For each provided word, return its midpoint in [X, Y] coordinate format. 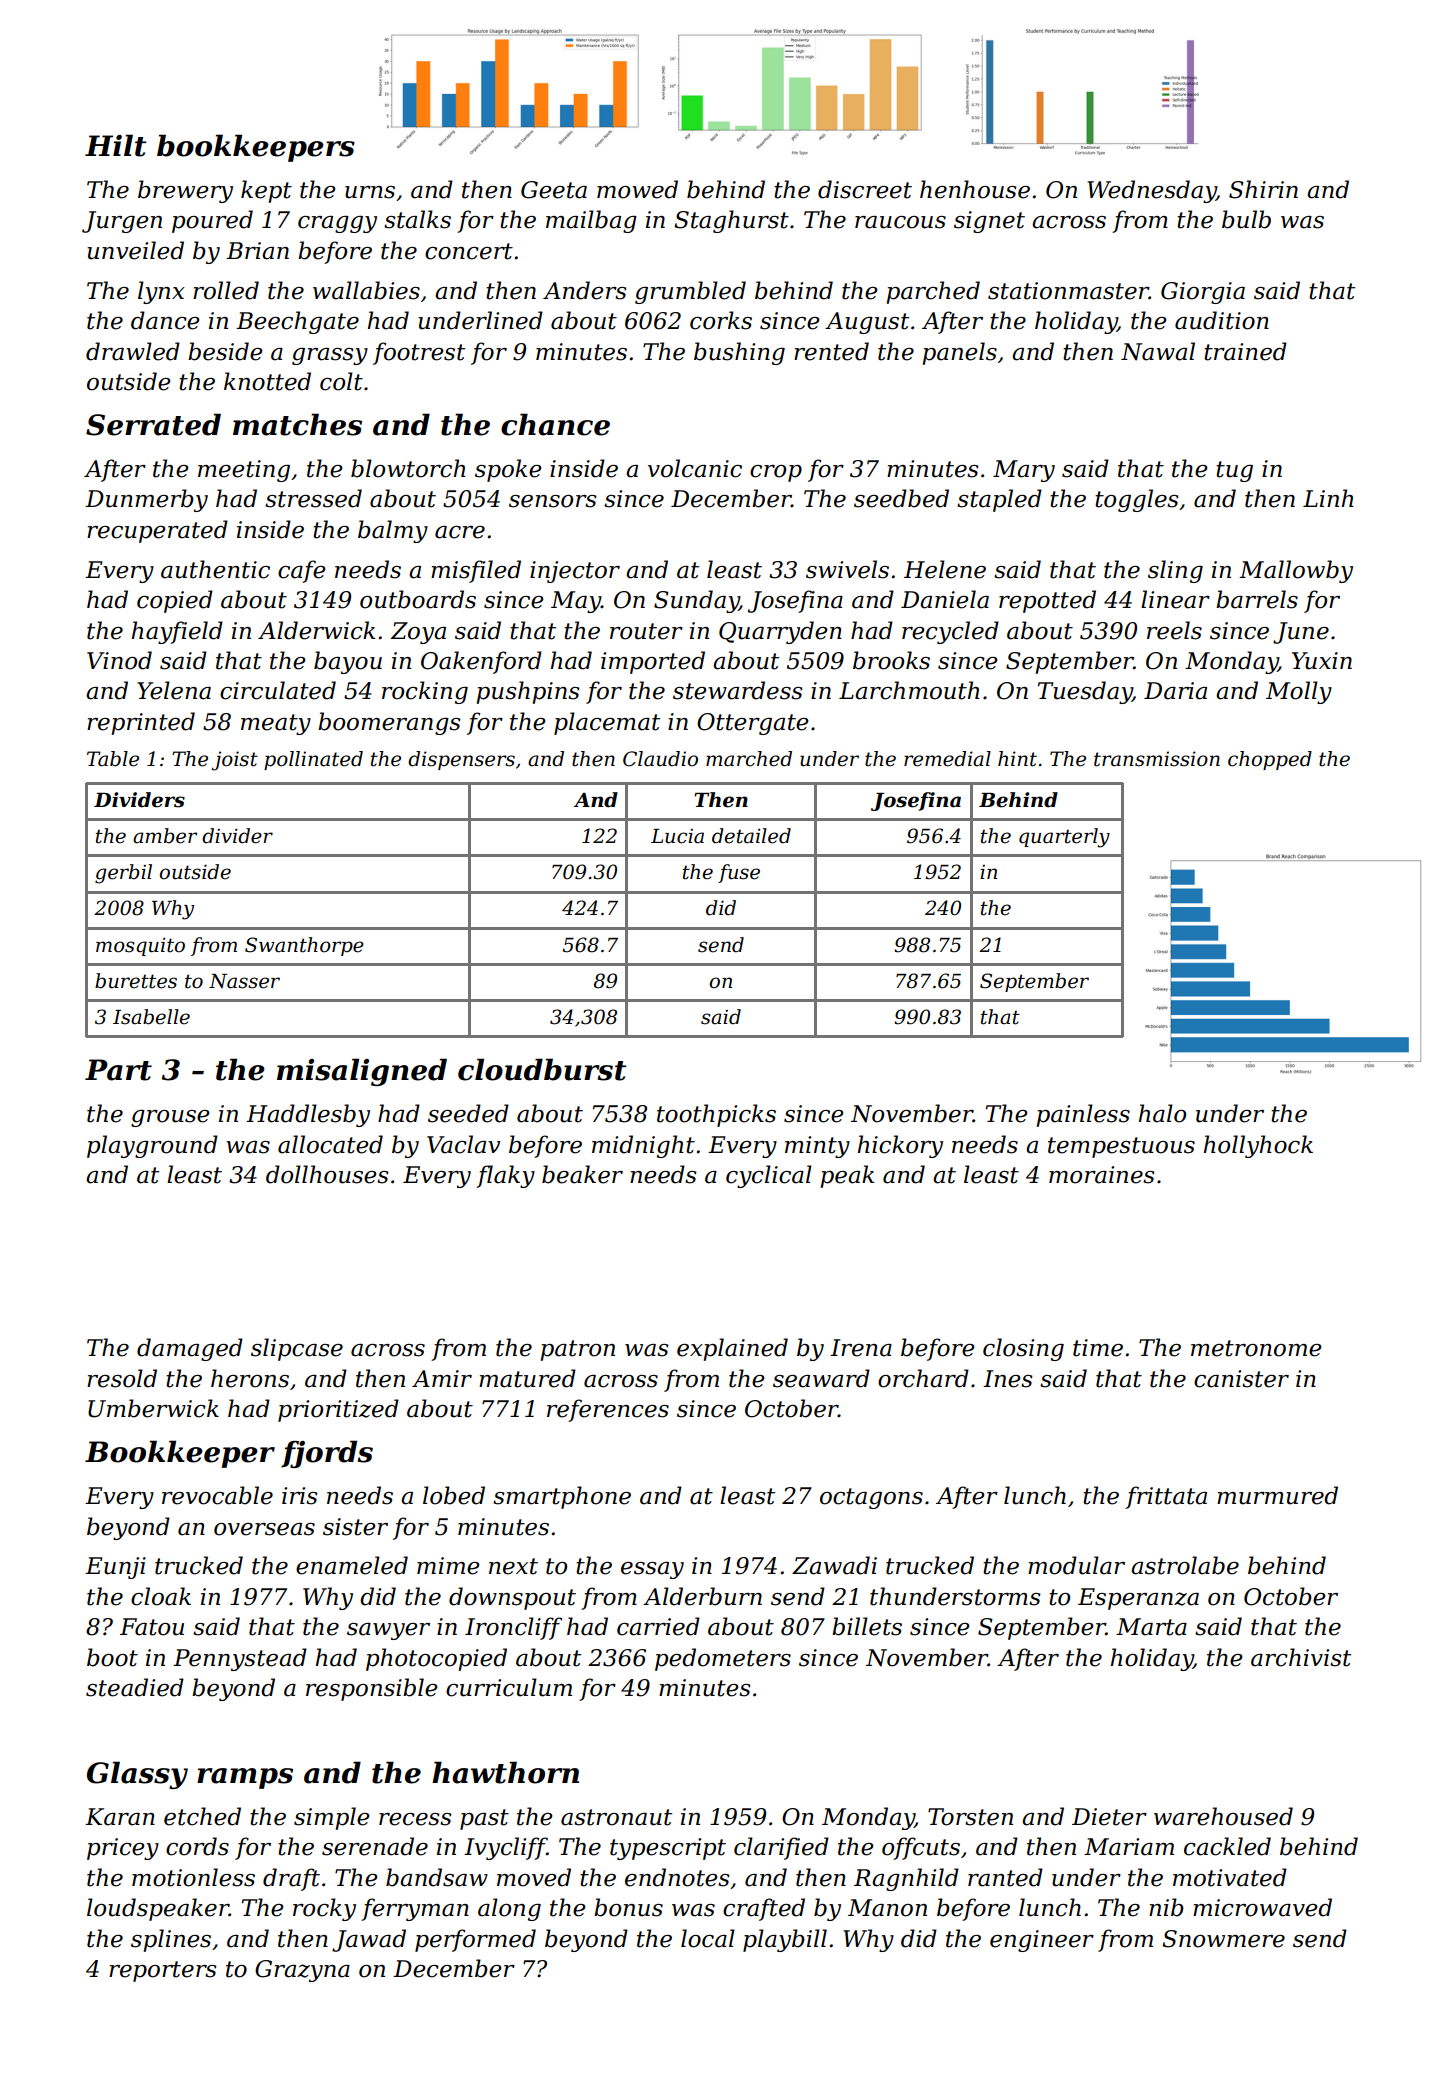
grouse [170, 1118]
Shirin [1263, 189]
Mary [1024, 471]
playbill [785, 1940]
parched [933, 292]
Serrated [153, 424]
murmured [1277, 1495]
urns [370, 192]
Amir [442, 1378]
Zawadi [834, 1565]
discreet [865, 189]
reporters [163, 1971]
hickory [900, 1146]
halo [1162, 1113]
